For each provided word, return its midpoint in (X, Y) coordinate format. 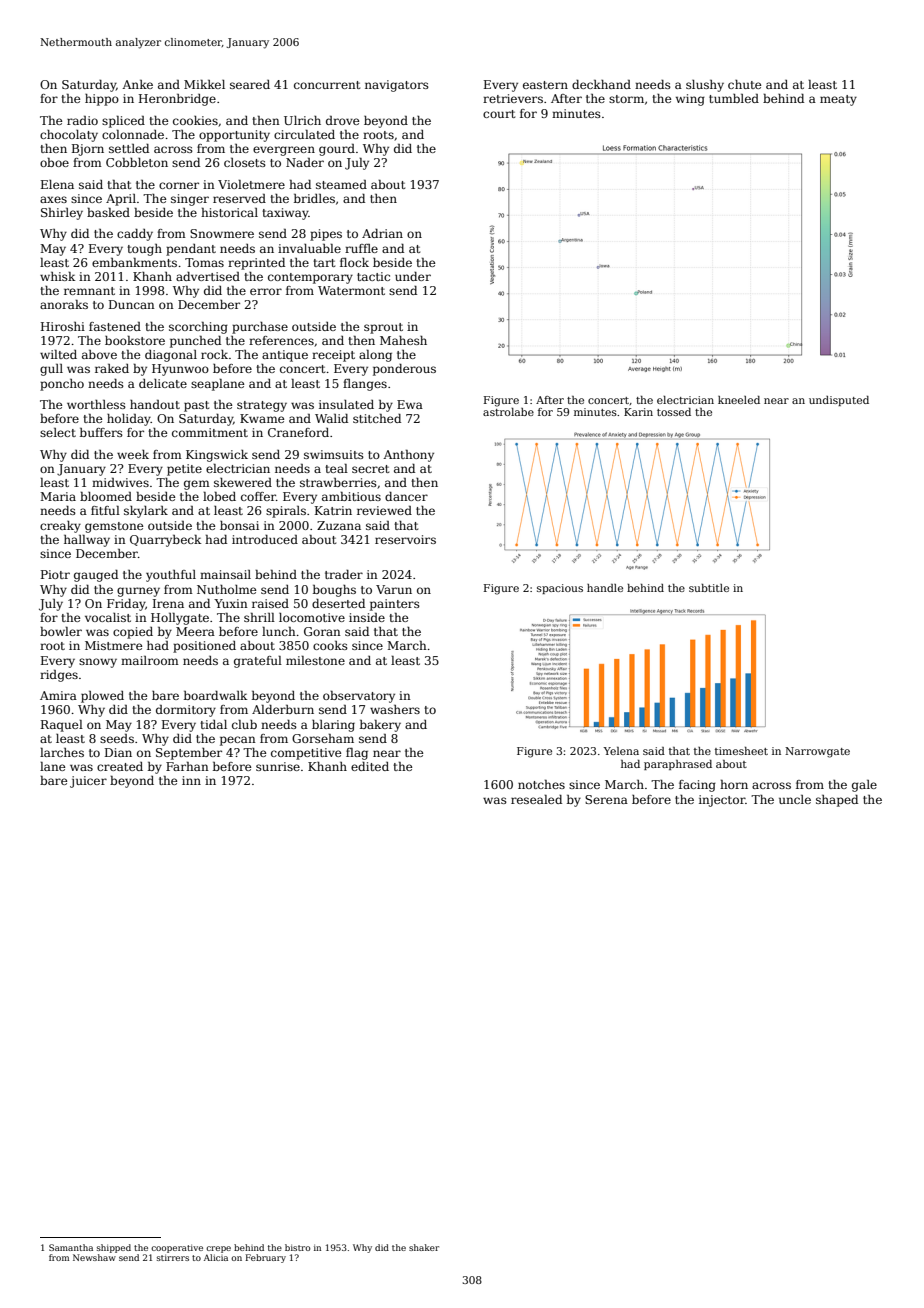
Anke (137, 84)
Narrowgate (817, 752)
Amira (58, 695)
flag (357, 754)
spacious (560, 589)
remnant (89, 291)
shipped (114, 1248)
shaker (424, 1247)
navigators (397, 86)
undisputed (839, 401)
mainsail (225, 574)
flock (354, 262)
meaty (838, 100)
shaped (837, 801)
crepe (218, 1249)
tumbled (734, 98)
